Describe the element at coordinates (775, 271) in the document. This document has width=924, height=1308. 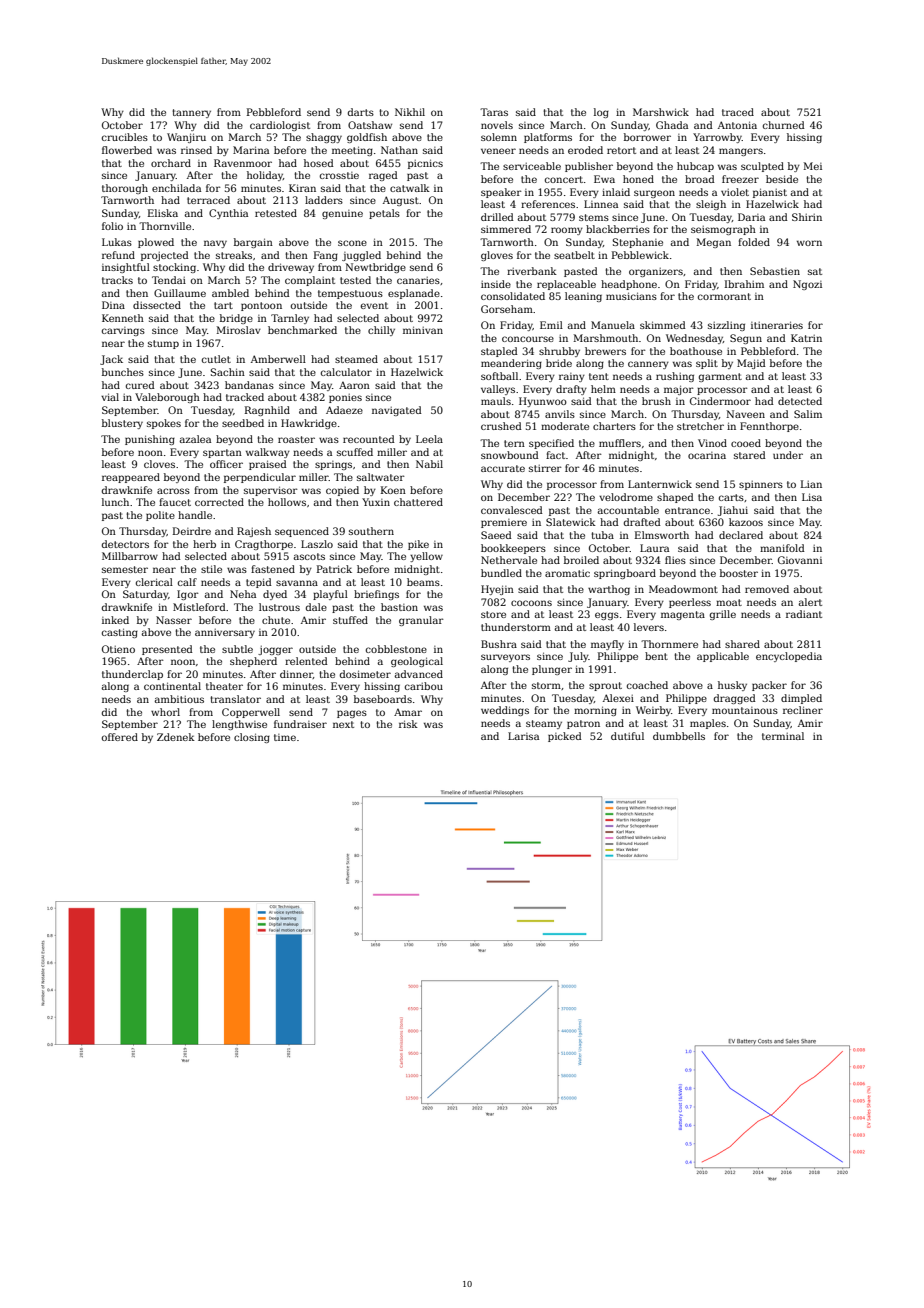
I see `Sebastien` at that location.
